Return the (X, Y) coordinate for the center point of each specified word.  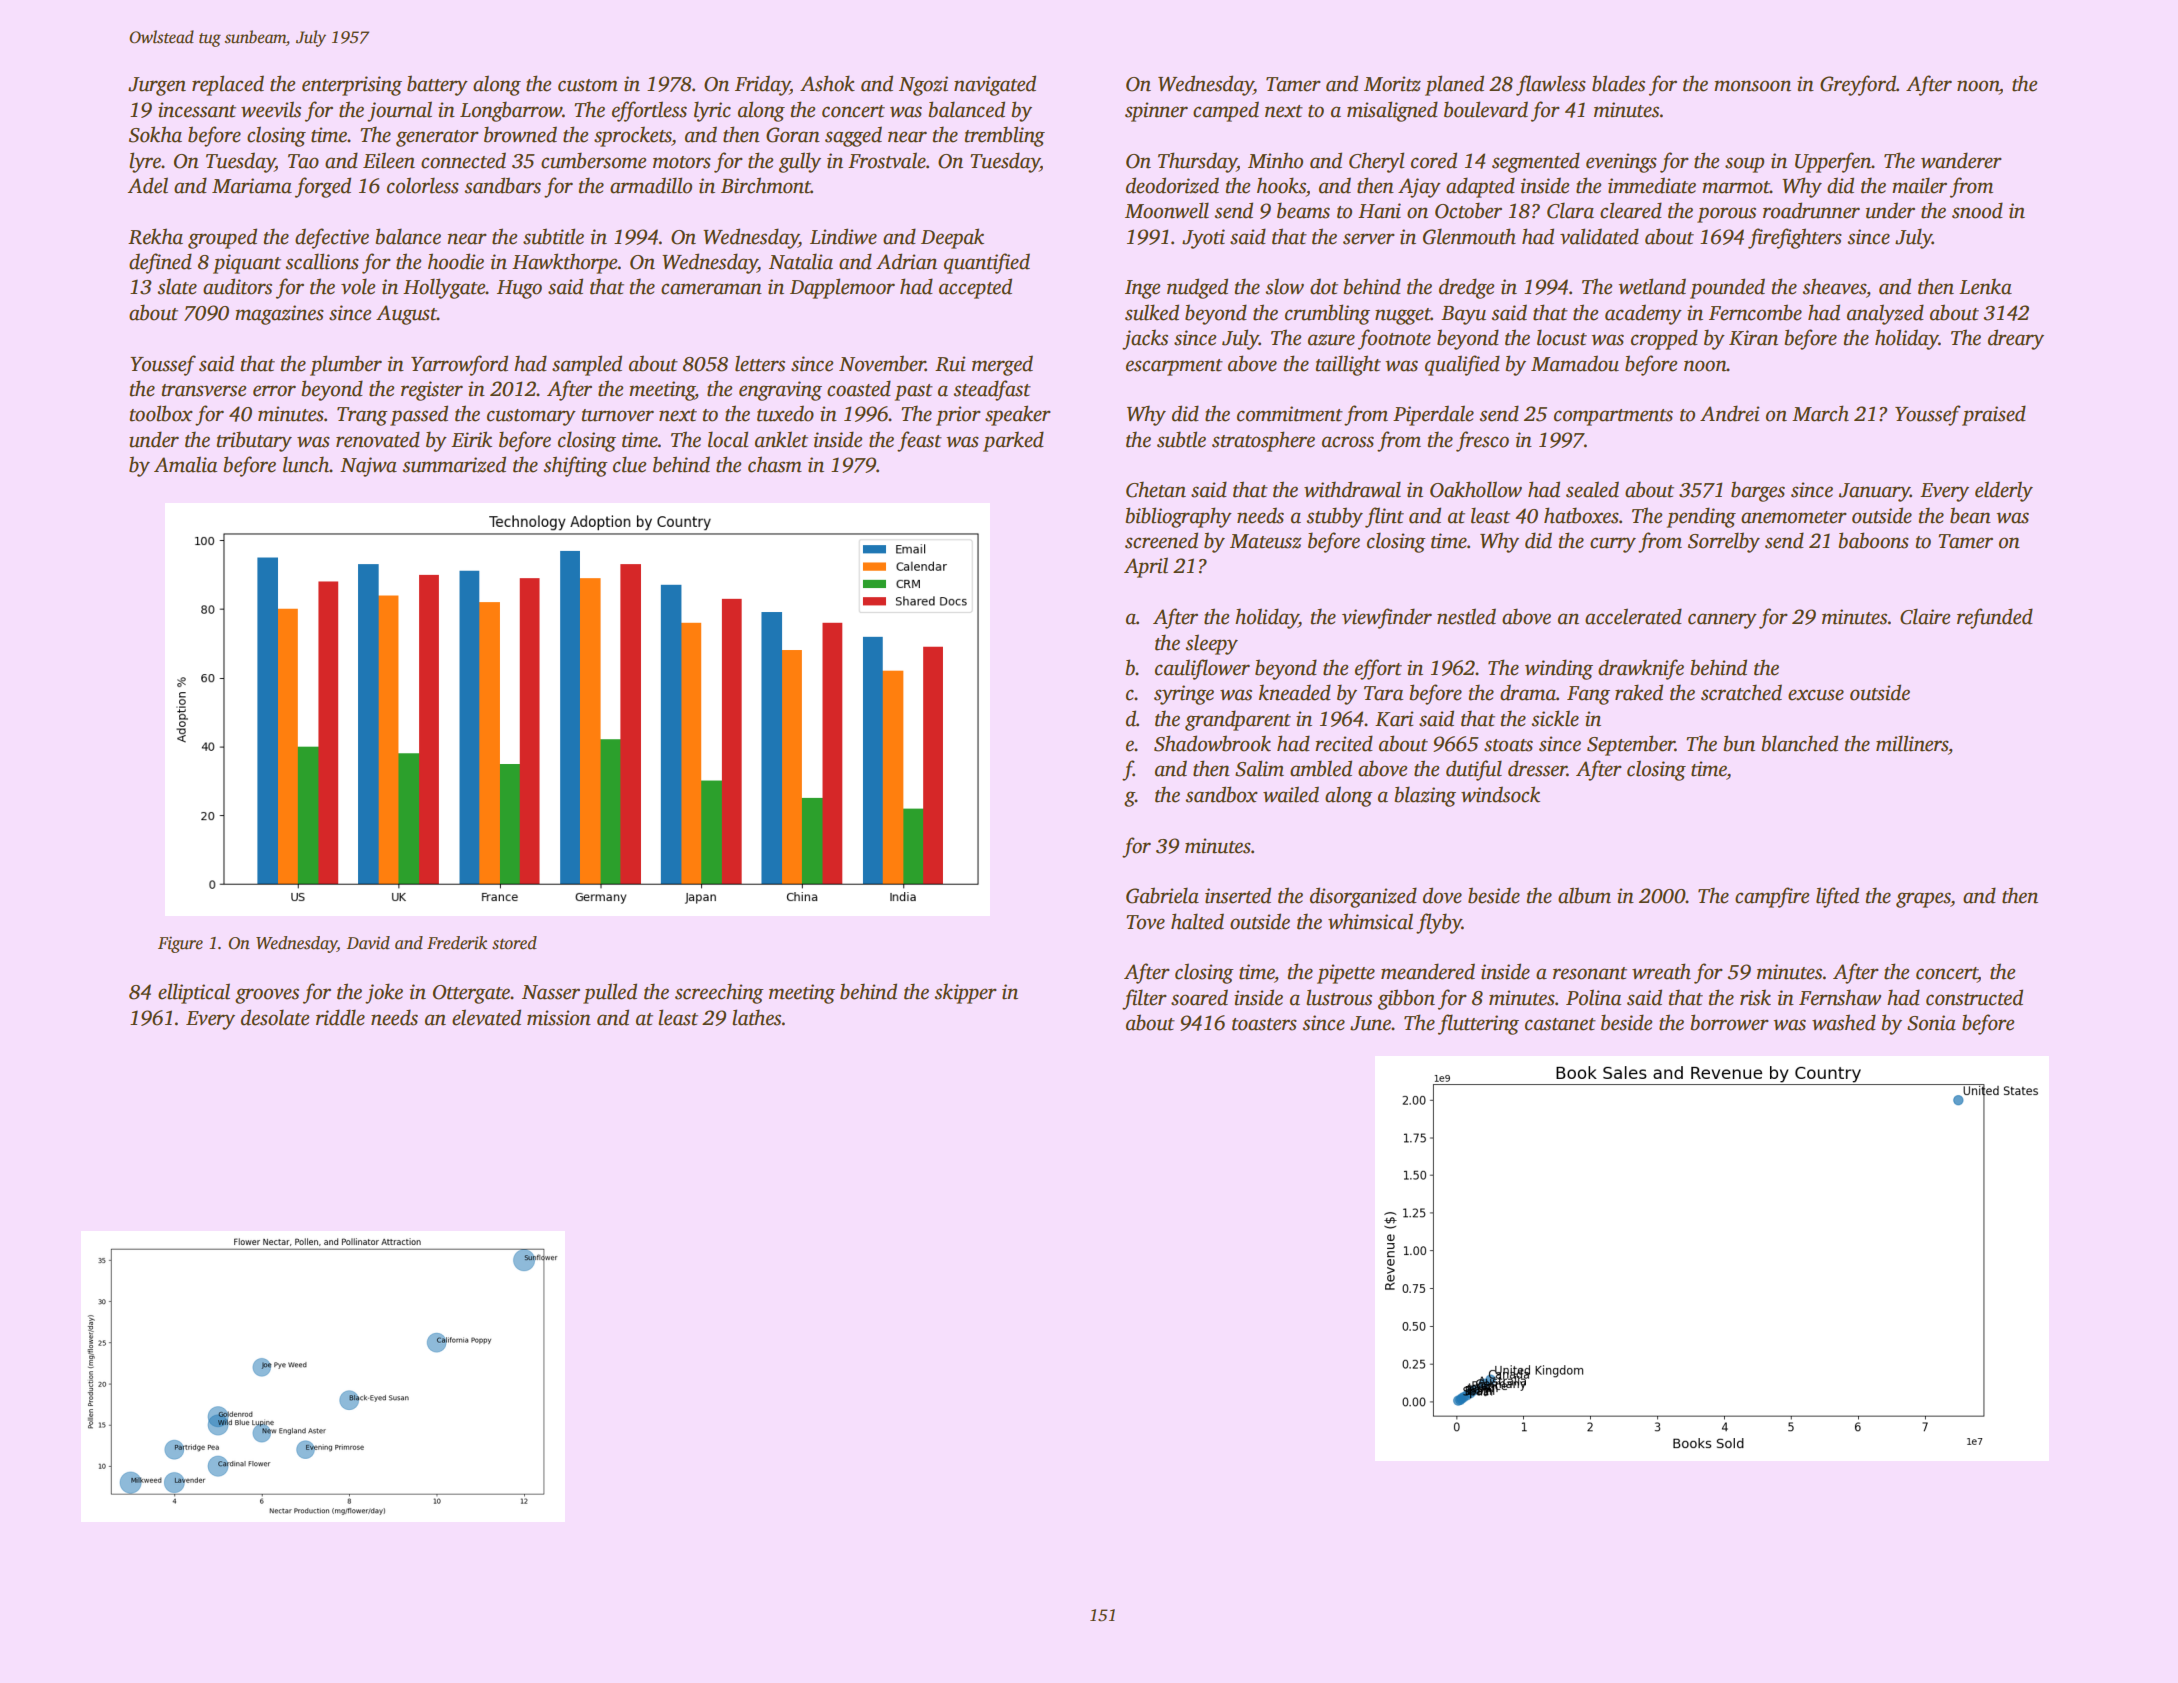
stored (514, 943)
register (432, 391)
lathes (756, 1017)
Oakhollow (1476, 489)
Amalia (185, 464)
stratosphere (1263, 441)
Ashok (827, 83)
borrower (1729, 1022)
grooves (267, 996)
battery (437, 85)
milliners (1912, 743)
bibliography (1178, 517)
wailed (1291, 794)
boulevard (1486, 109)
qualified (1462, 365)
